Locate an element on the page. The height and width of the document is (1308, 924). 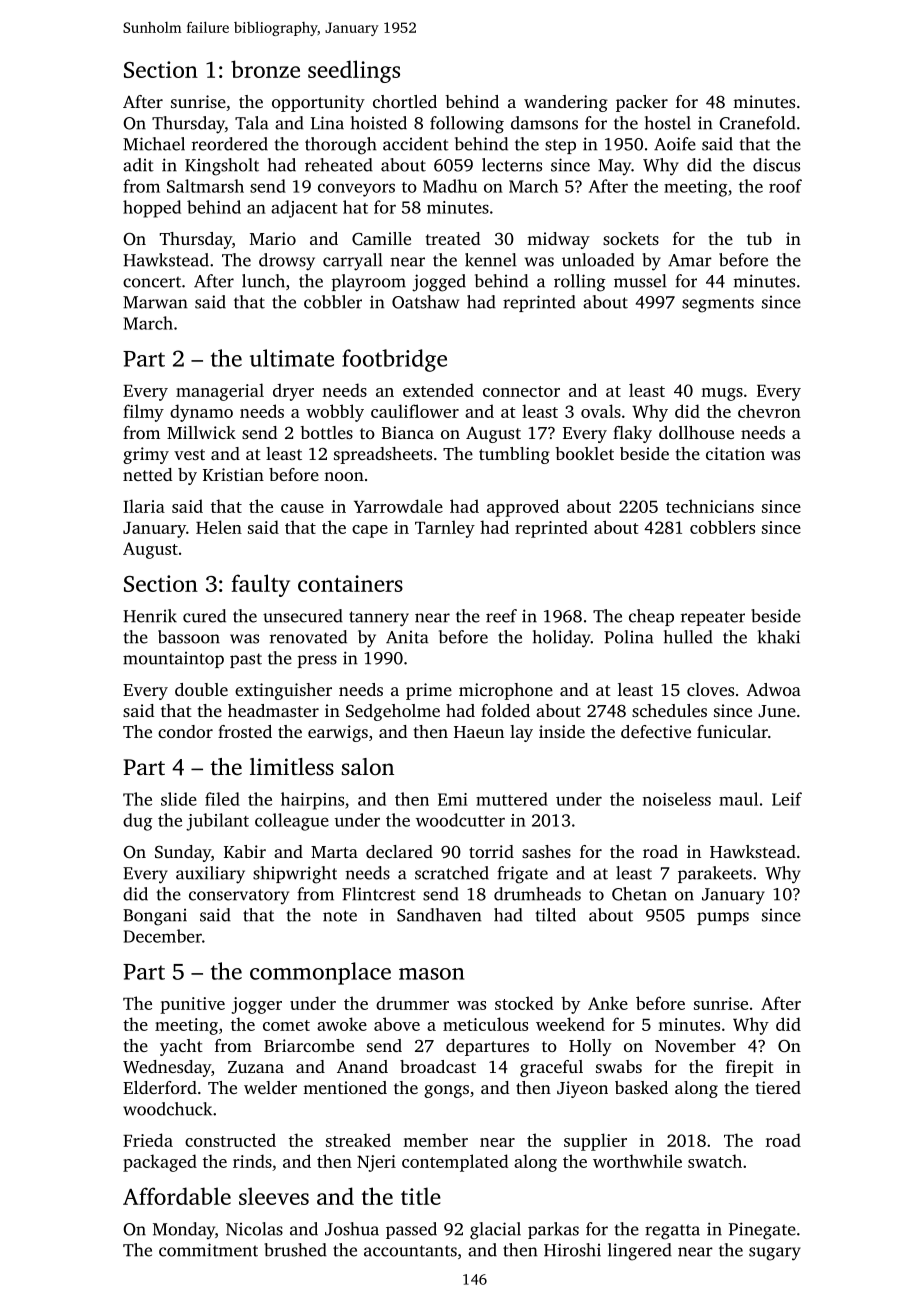
following is located at coordinates (467, 125).
